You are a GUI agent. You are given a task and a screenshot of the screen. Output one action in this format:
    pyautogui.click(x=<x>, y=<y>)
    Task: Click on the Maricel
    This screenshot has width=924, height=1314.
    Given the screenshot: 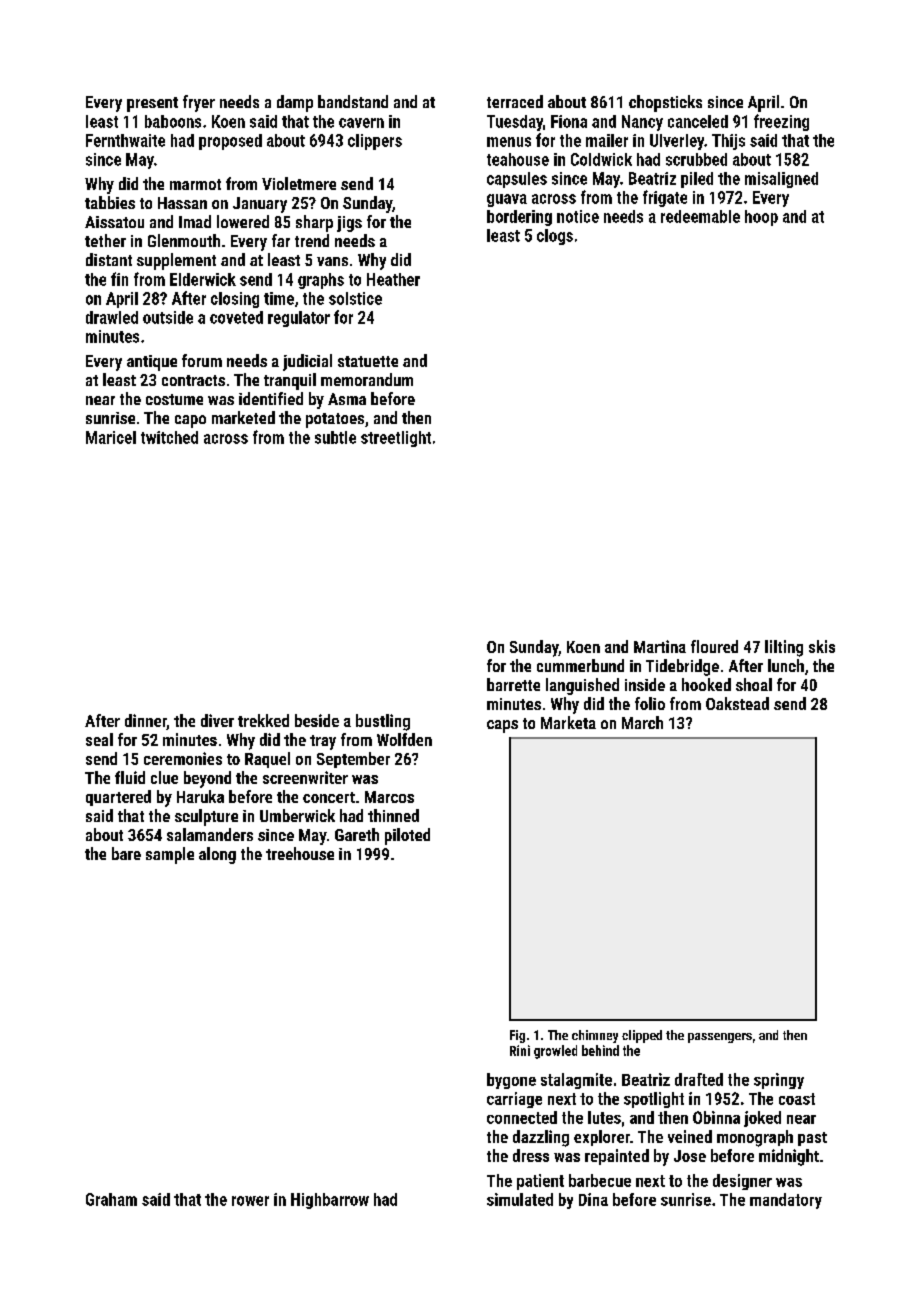 What is the action you would take?
    pyautogui.click(x=111, y=437)
